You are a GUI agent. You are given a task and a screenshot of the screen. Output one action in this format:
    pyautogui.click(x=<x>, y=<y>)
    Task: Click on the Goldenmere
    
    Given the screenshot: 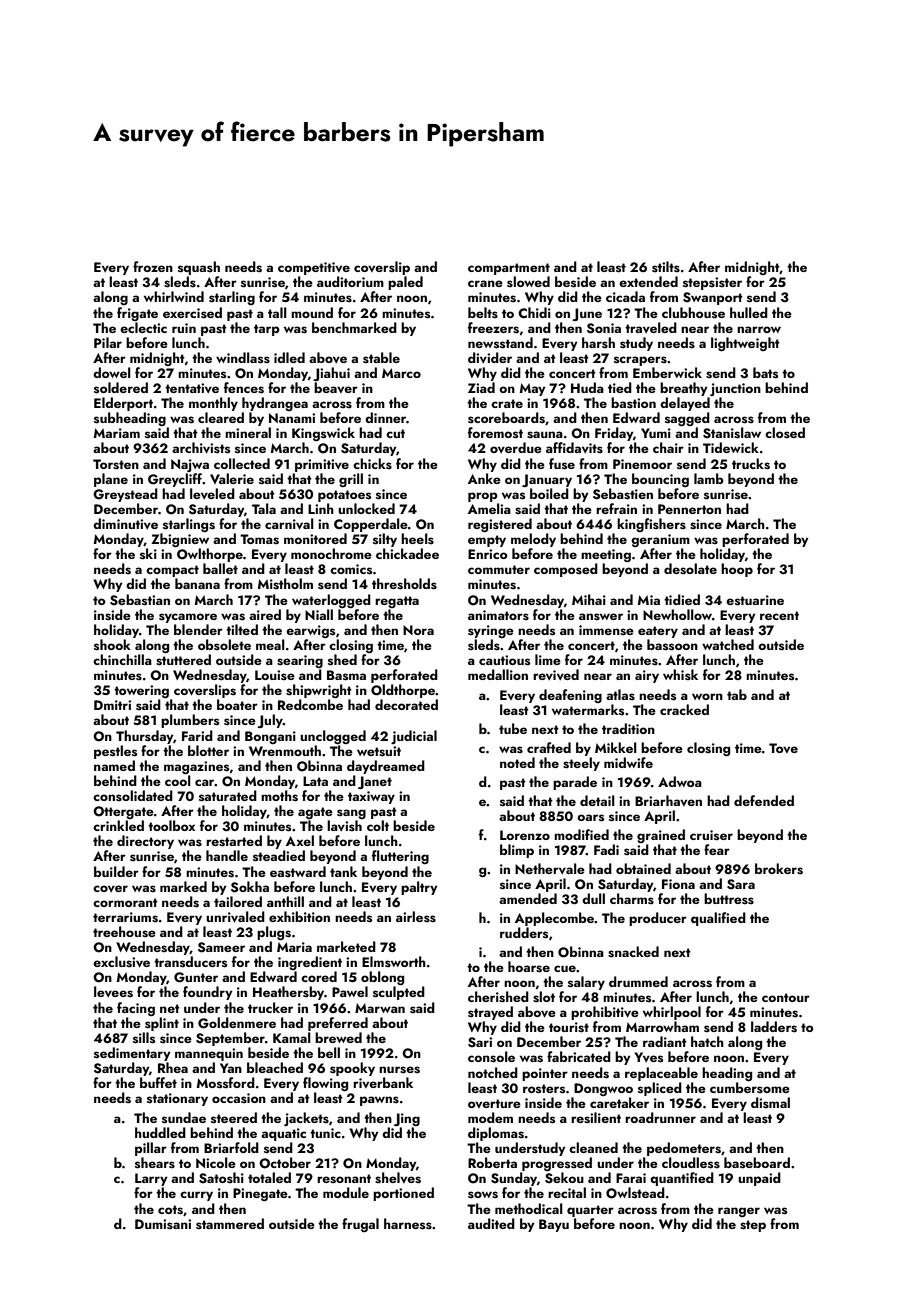 What is the action you would take?
    pyautogui.click(x=237, y=1023)
